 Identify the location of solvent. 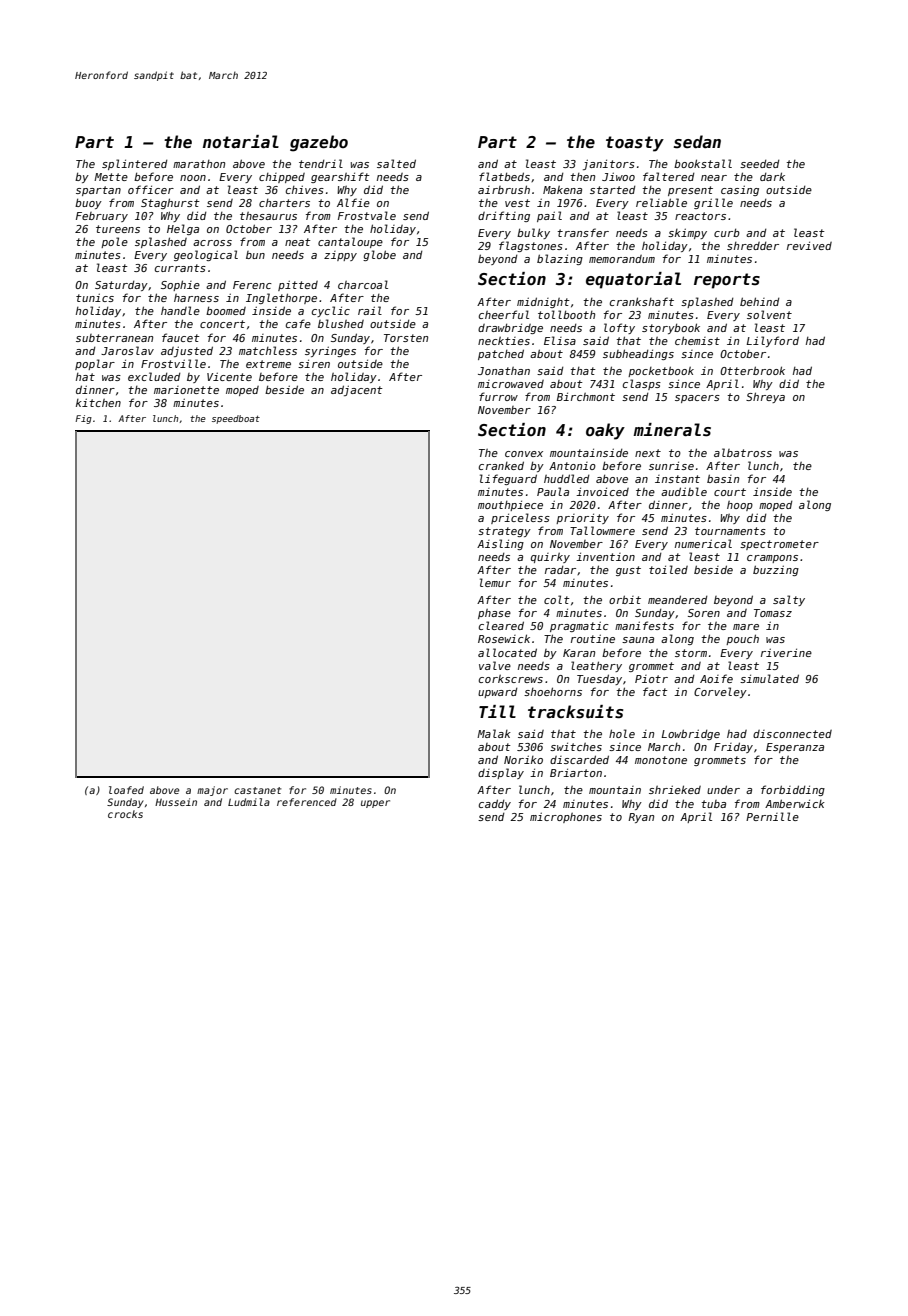
(769, 314).
